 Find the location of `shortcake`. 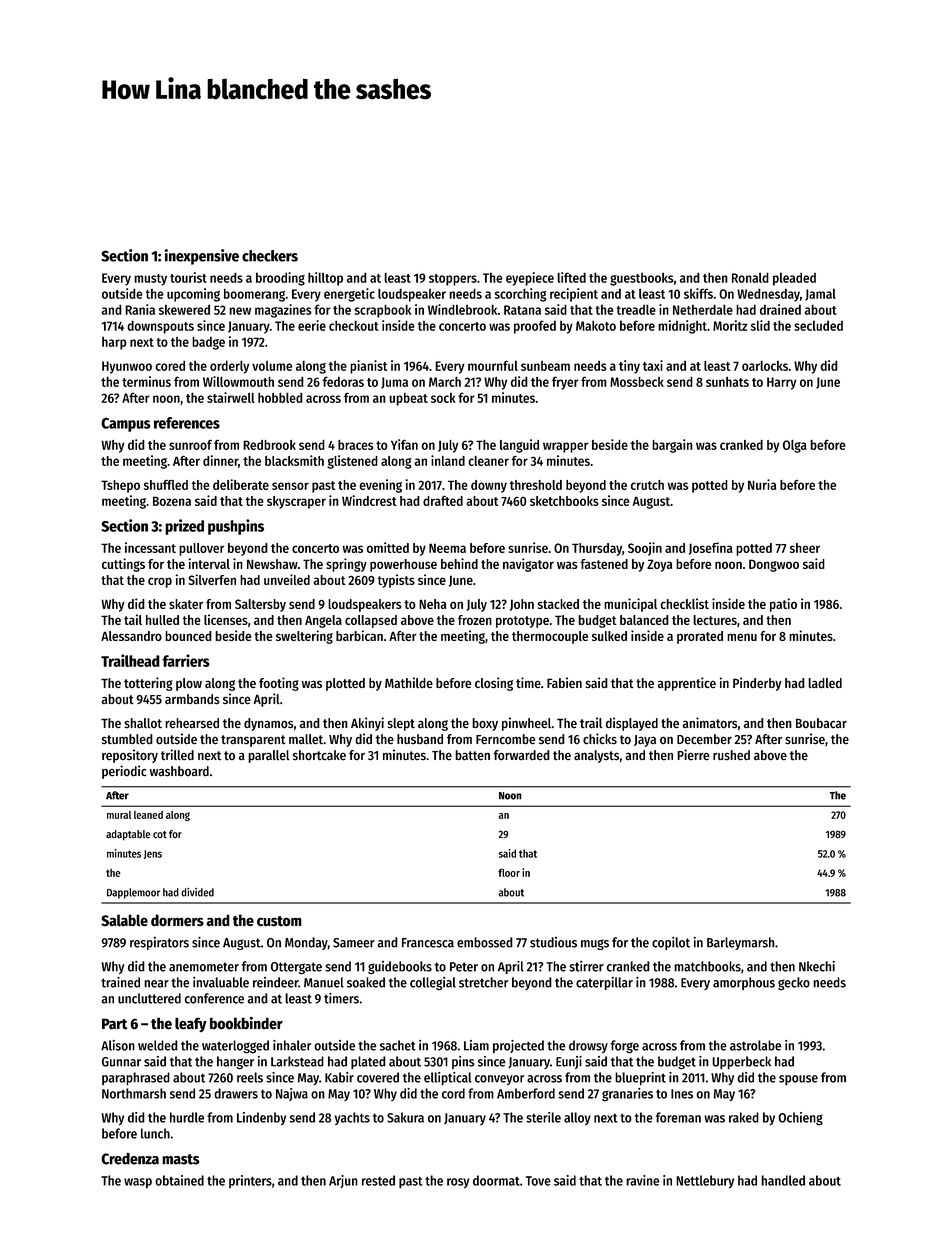

shortcake is located at coordinates (319, 755).
